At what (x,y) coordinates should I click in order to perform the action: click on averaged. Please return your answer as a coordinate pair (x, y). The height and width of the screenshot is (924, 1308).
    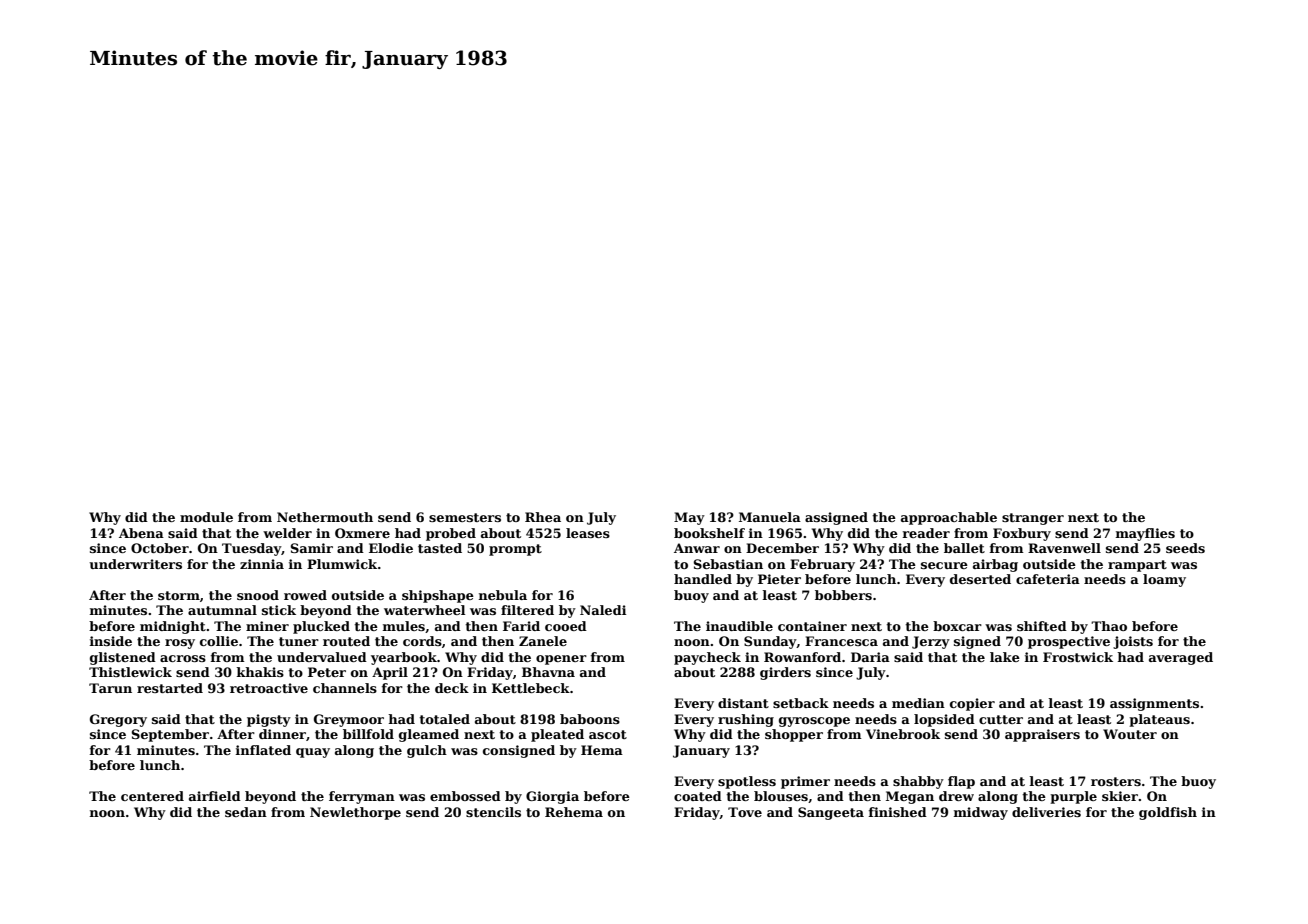
    Looking at the image, I should click on (1181, 658).
